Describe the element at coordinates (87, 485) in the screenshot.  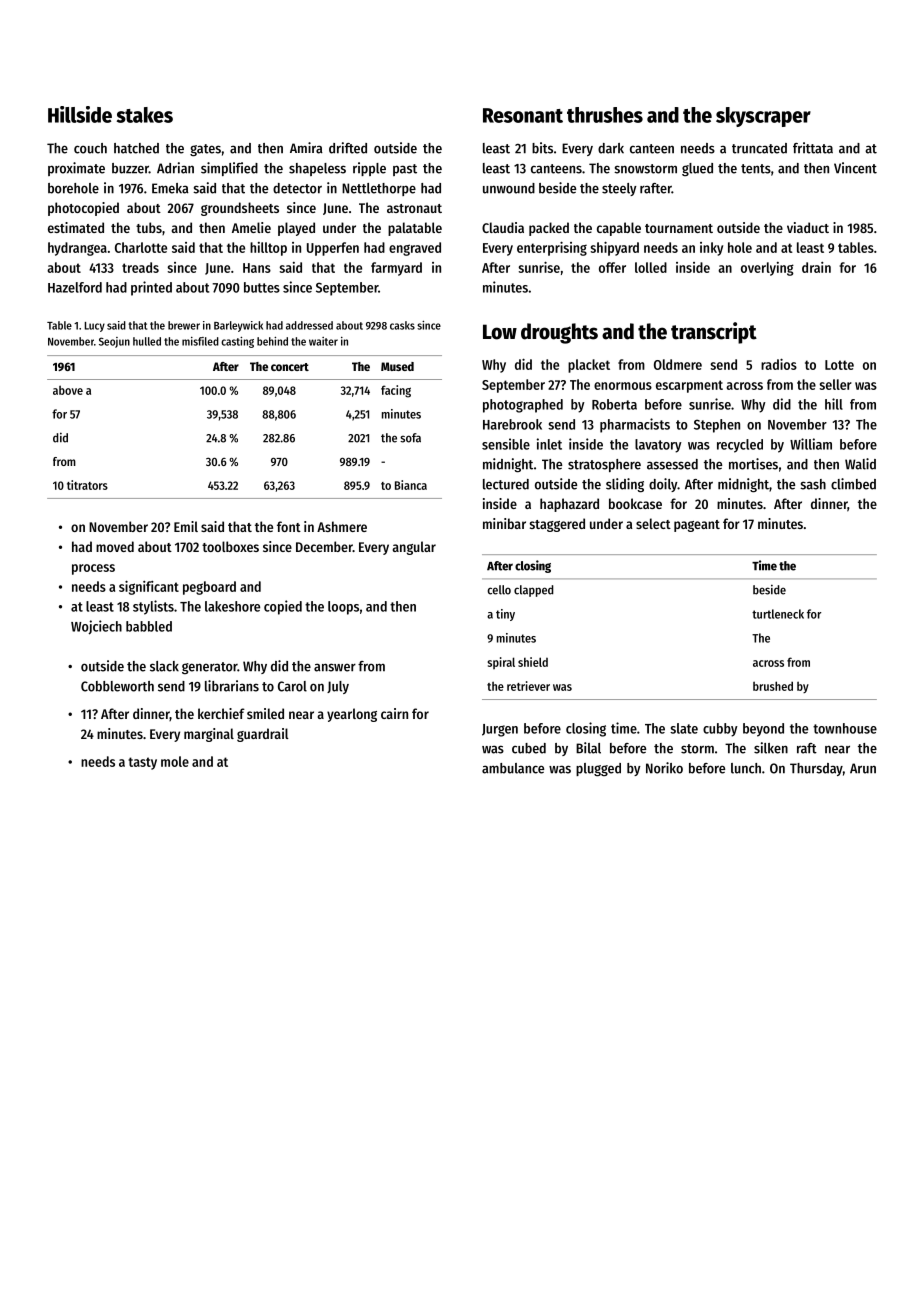
I see `titrators` at that location.
